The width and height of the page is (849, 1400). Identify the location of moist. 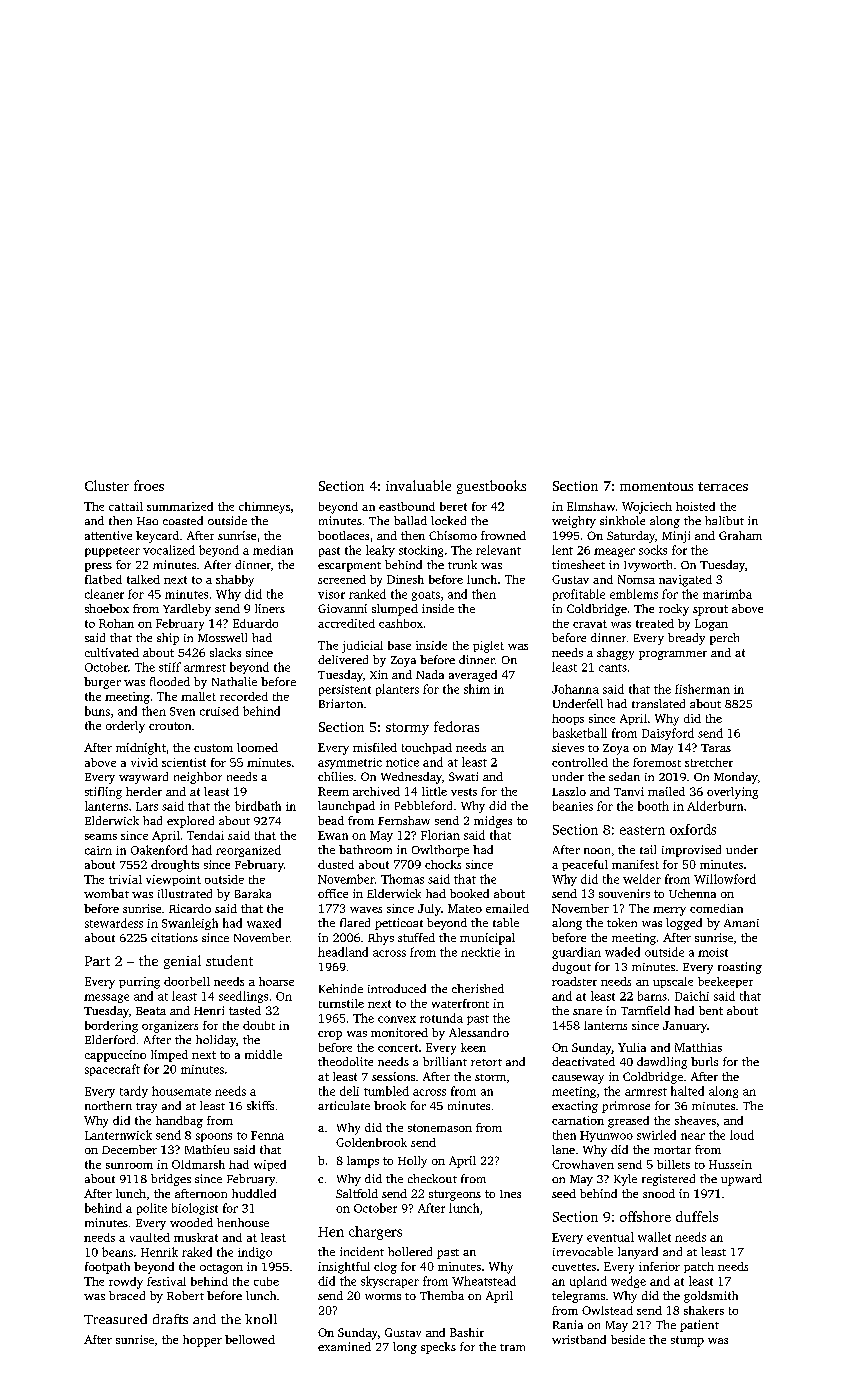
(713, 952).
